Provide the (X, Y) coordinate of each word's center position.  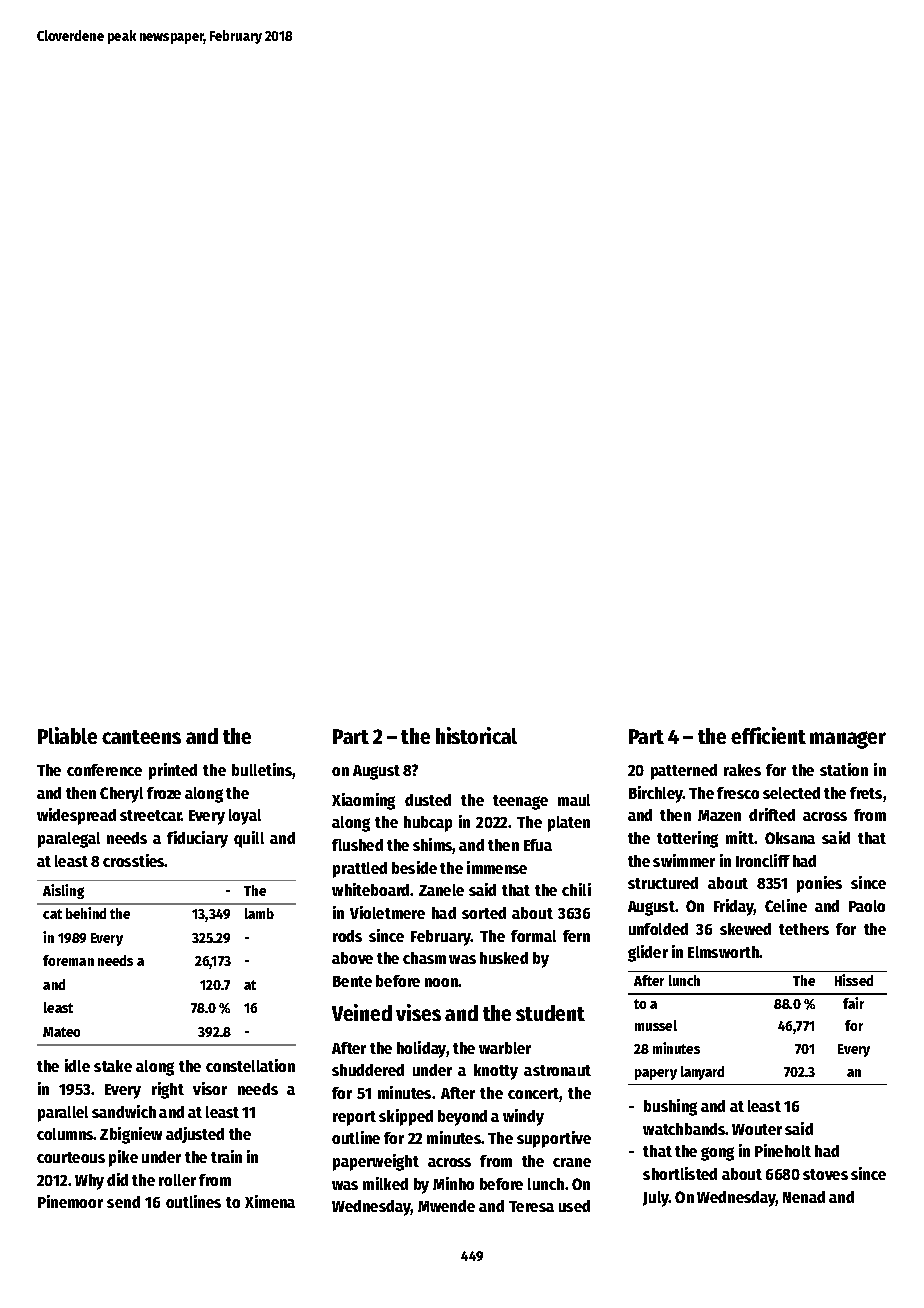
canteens (141, 737)
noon (442, 982)
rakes (742, 770)
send (123, 1202)
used (574, 1206)
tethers (804, 929)
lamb (259, 913)
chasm (424, 958)
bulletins (262, 769)
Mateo (61, 1032)
